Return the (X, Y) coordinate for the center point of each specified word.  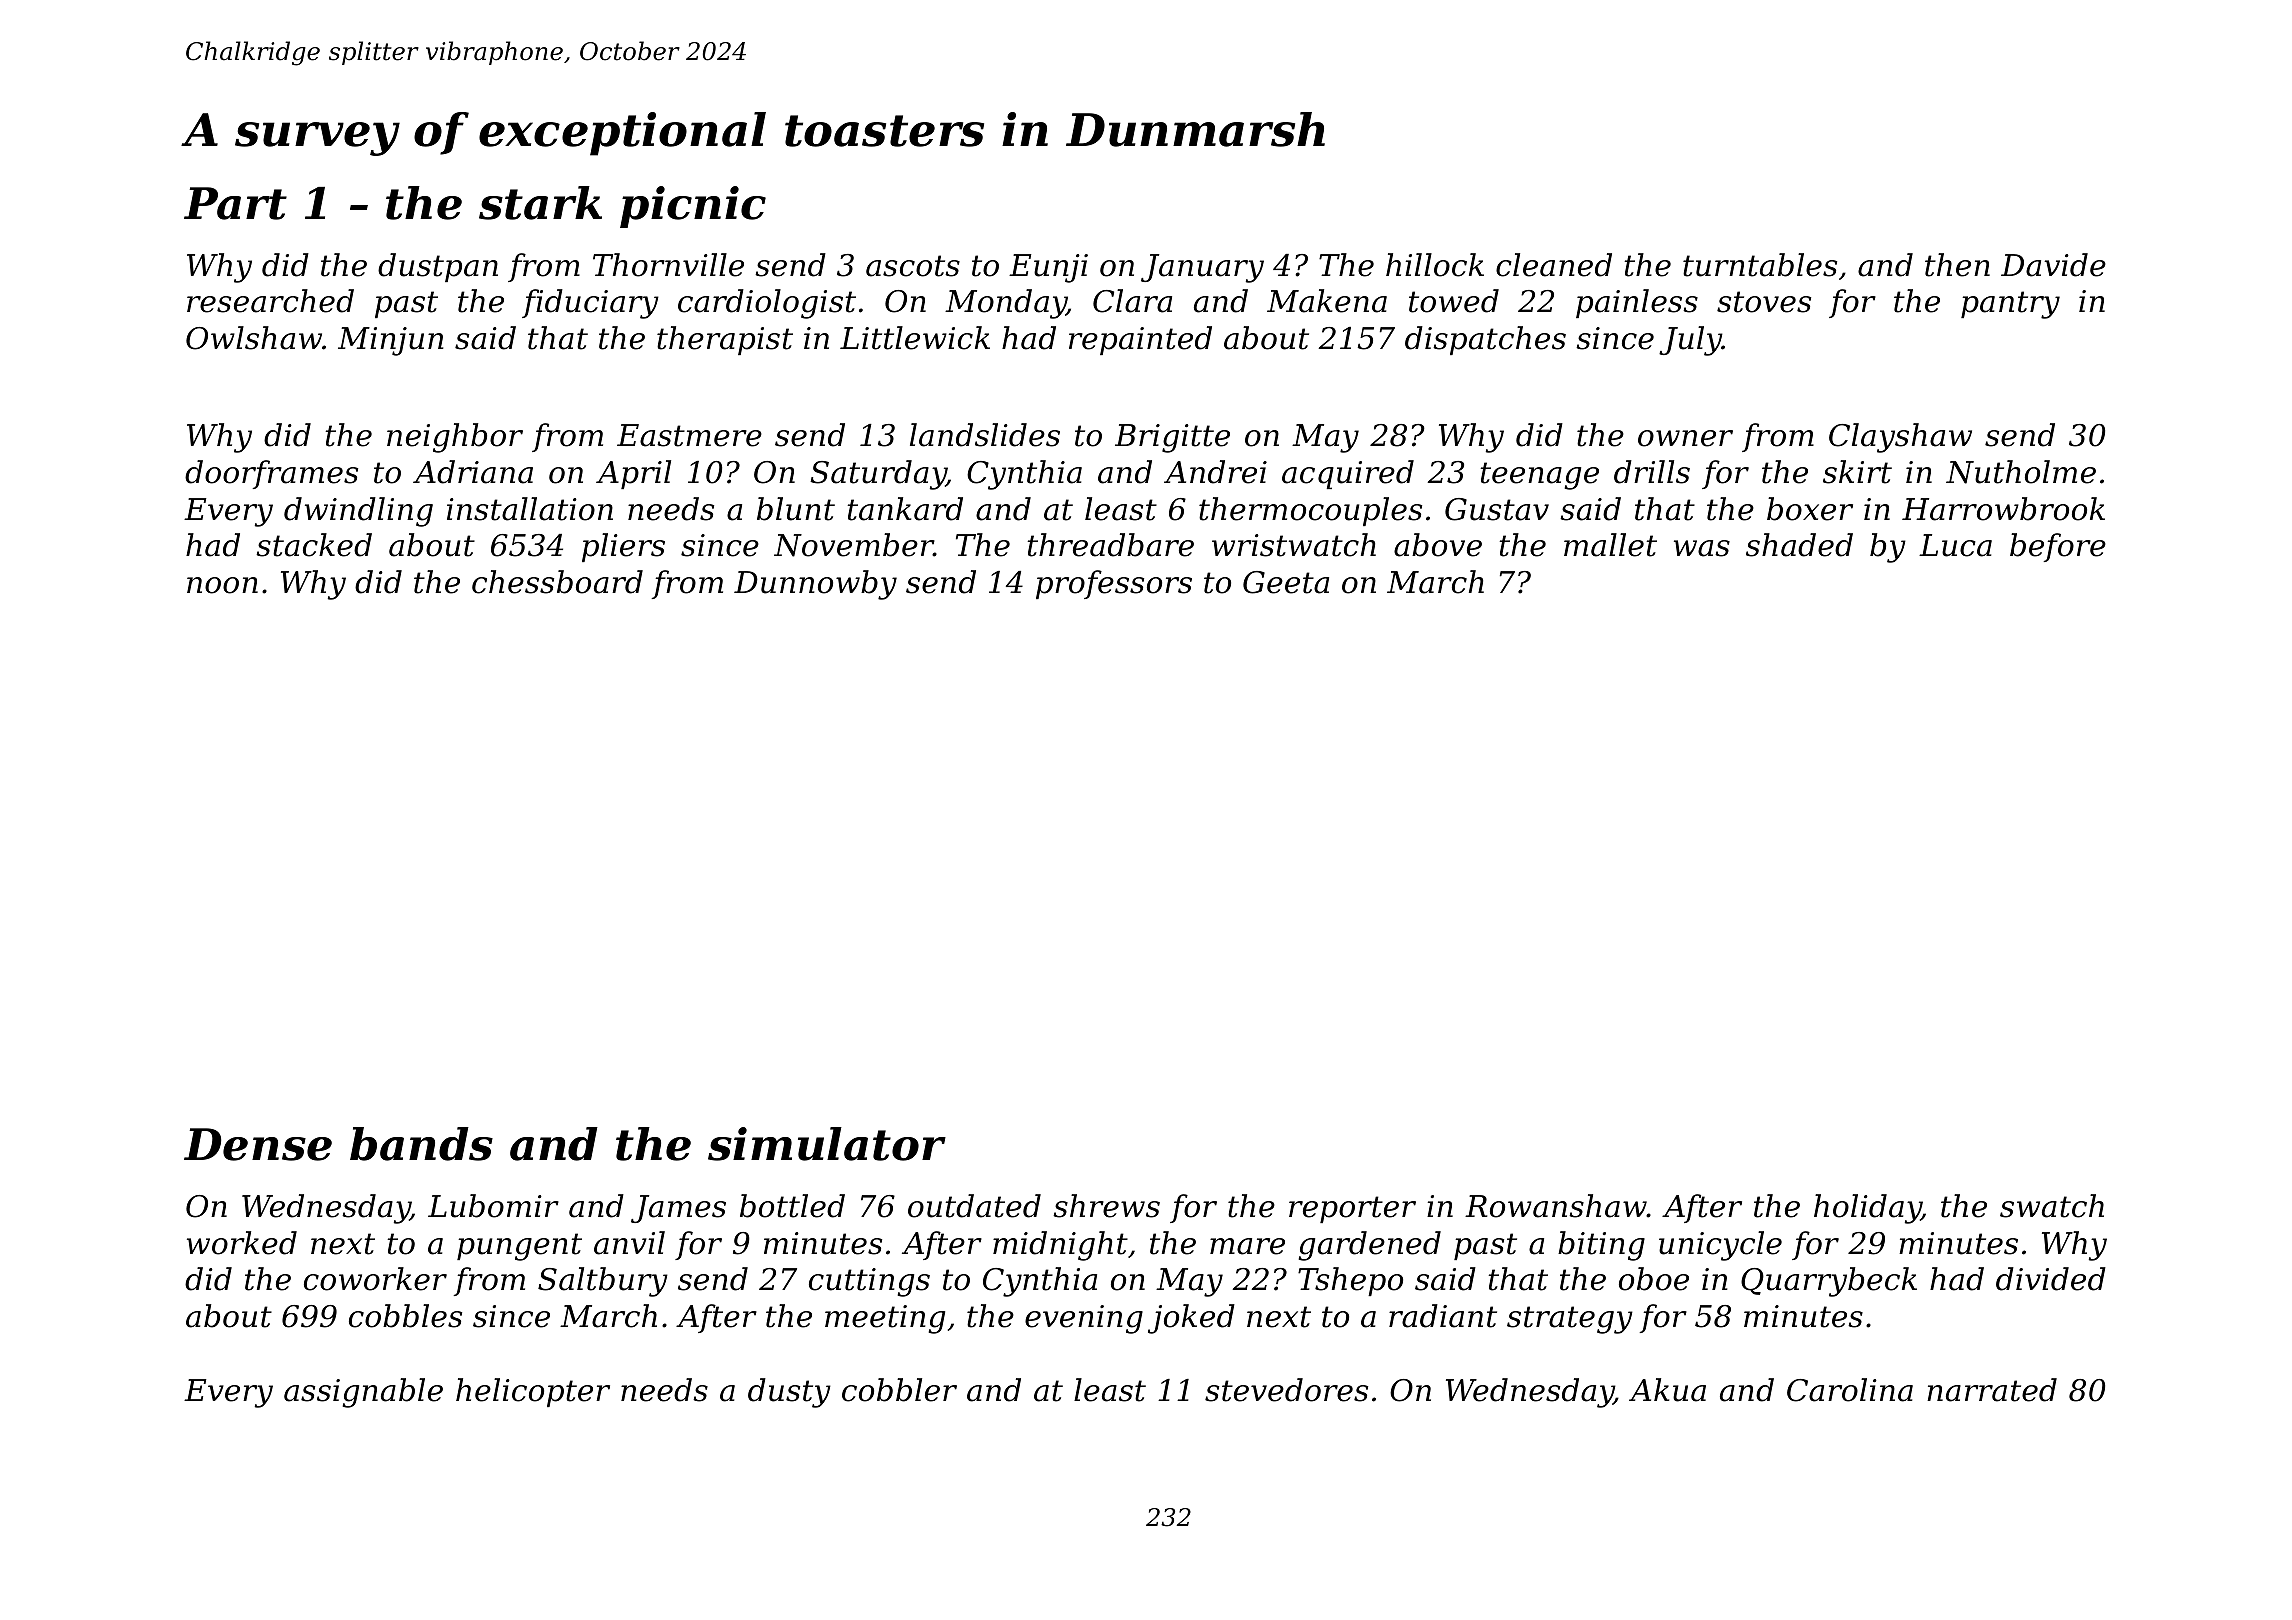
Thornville (668, 265)
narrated (1992, 1390)
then (1957, 265)
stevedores (1286, 1390)
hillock (1435, 265)
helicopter (533, 1392)
